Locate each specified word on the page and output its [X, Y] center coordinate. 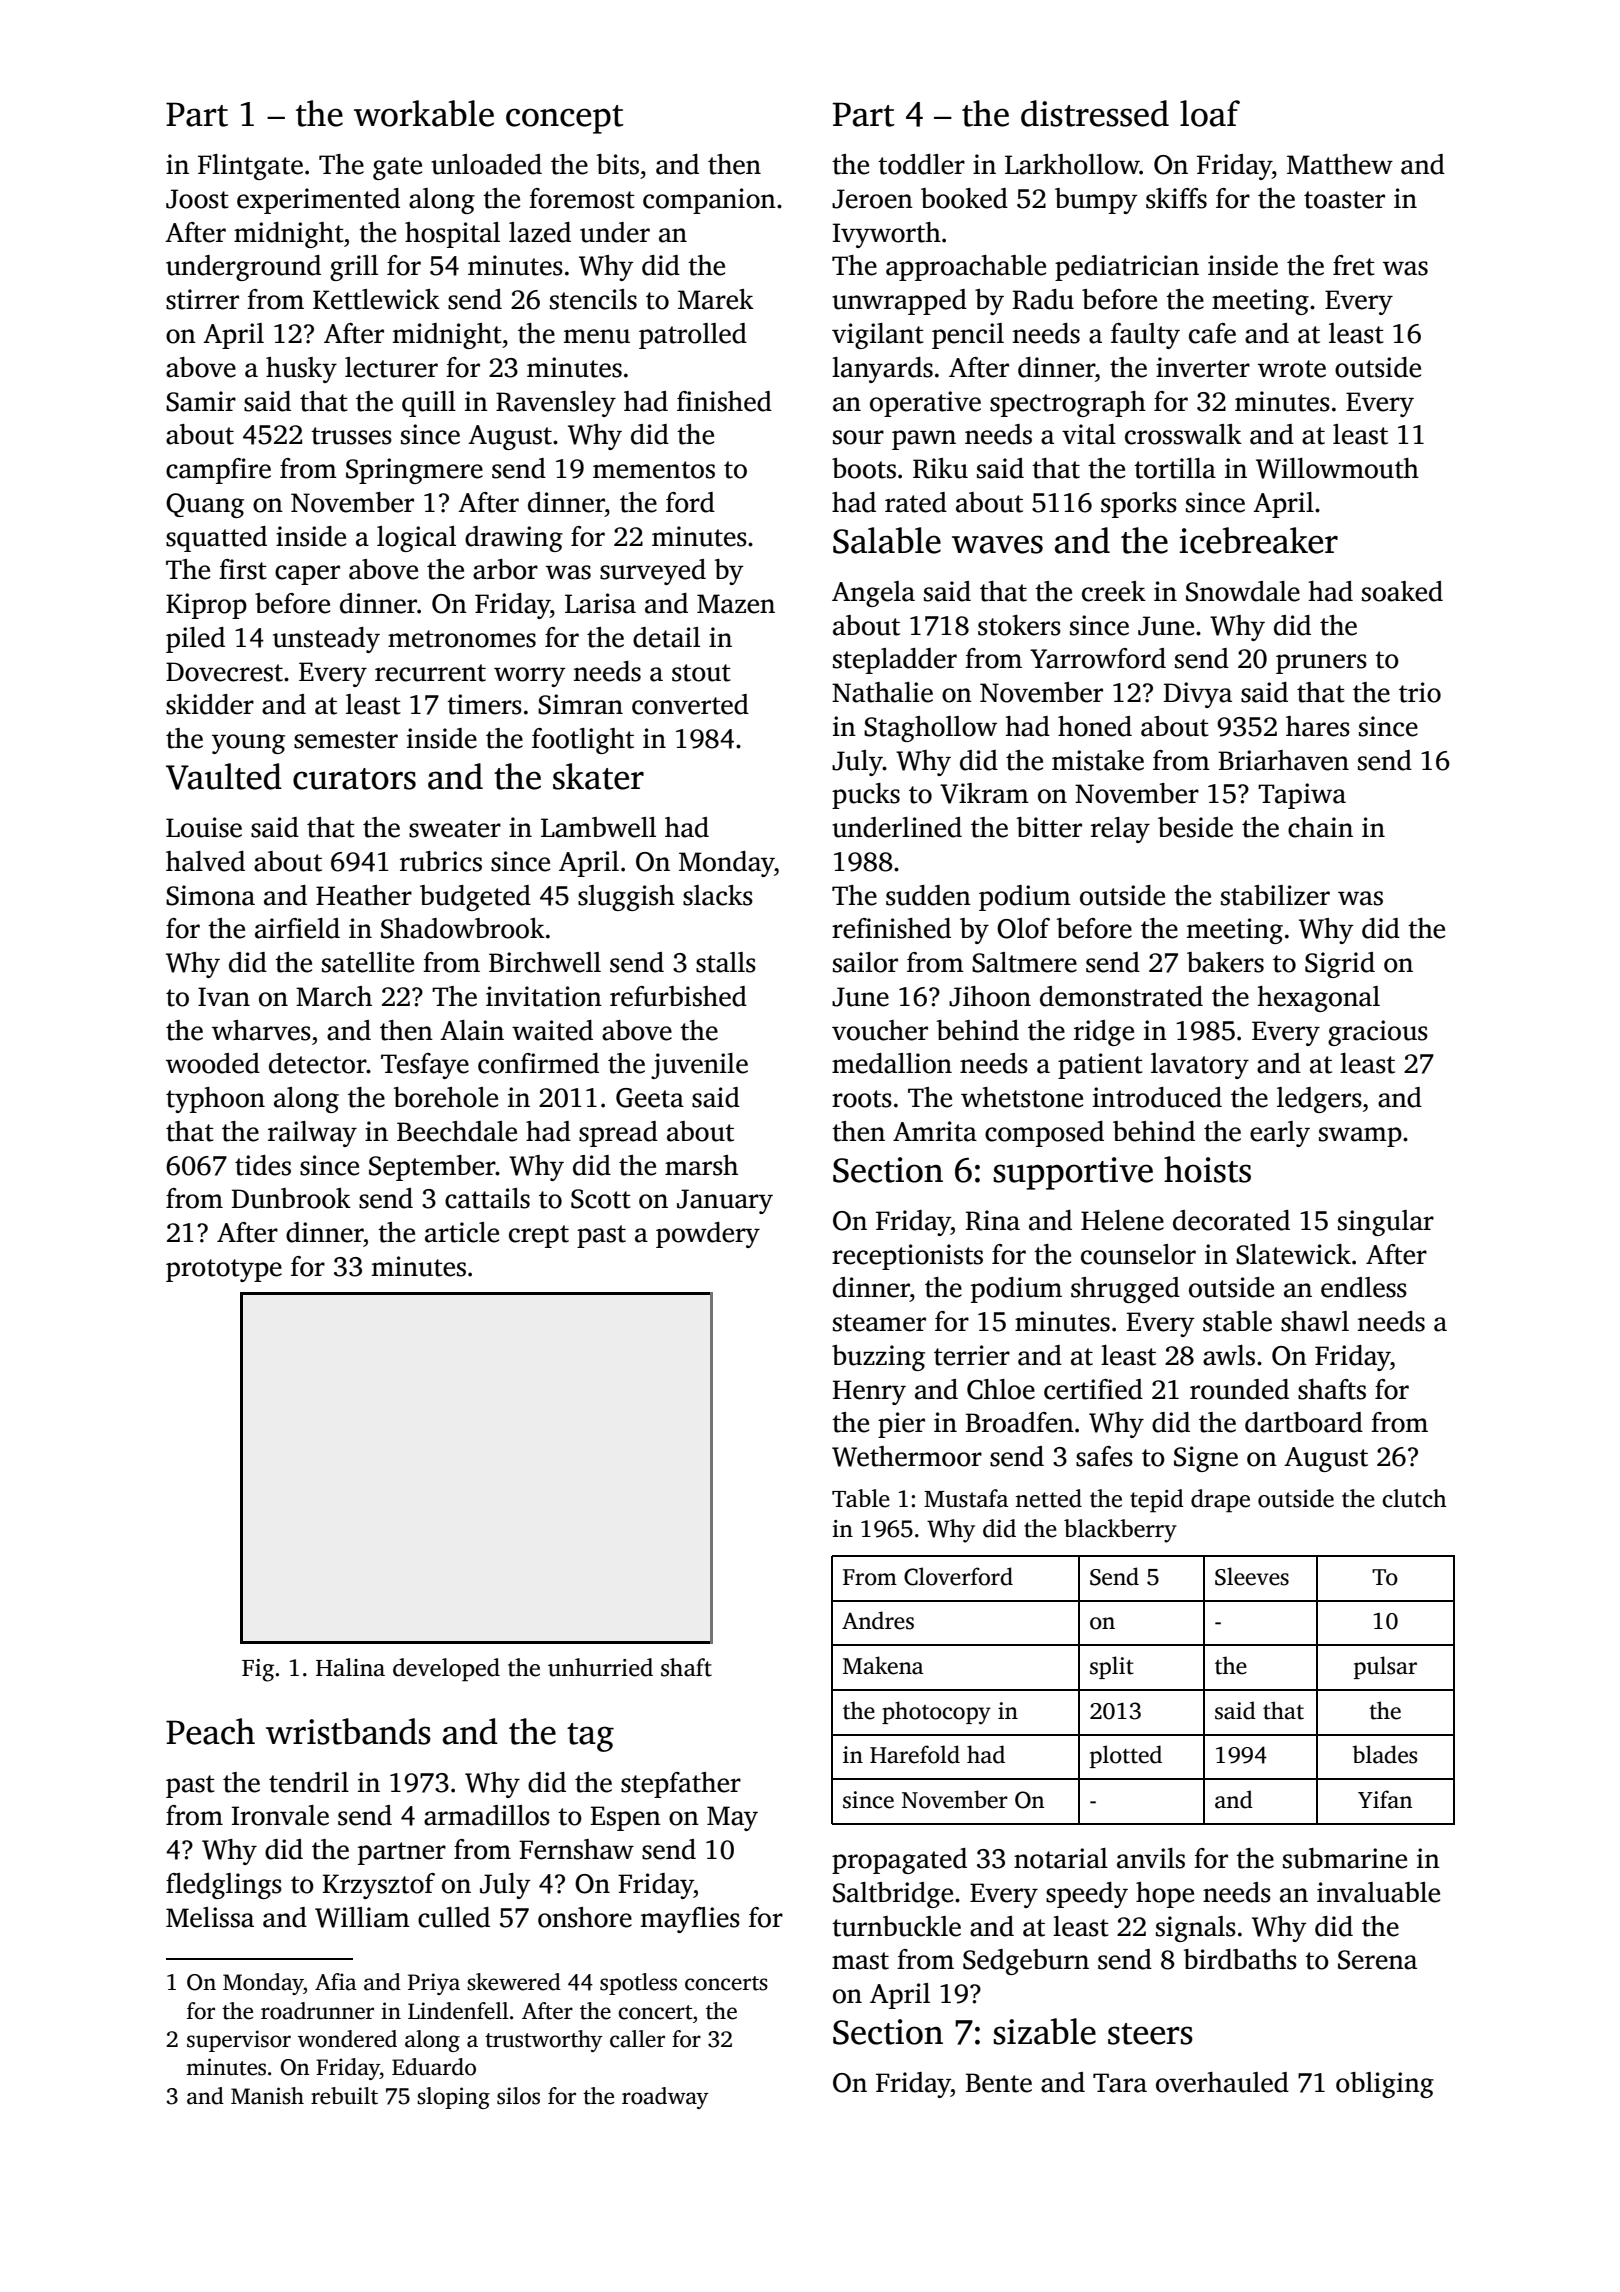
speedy [1087, 1895]
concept [565, 119]
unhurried [600, 1667]
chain [1320, 827]
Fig [258, 1670]
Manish [267, 2096]
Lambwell [598, 827]
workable [424, 113]
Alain [472, 1030]
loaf [1210, 113]
